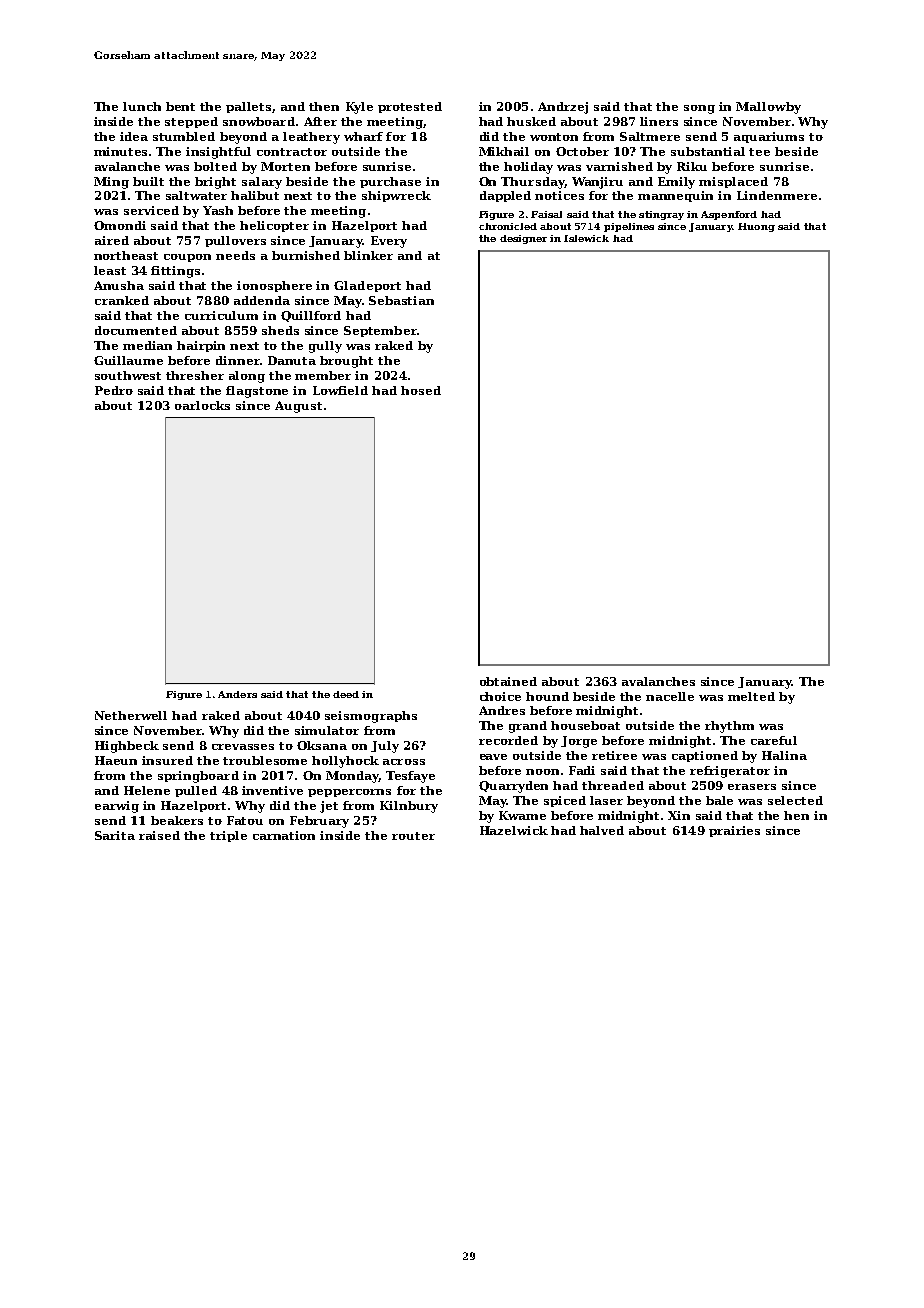  What do you see at coordinates (120, 151) in the screenshot?
I see `minutes` at bounding box center [120, 151].
